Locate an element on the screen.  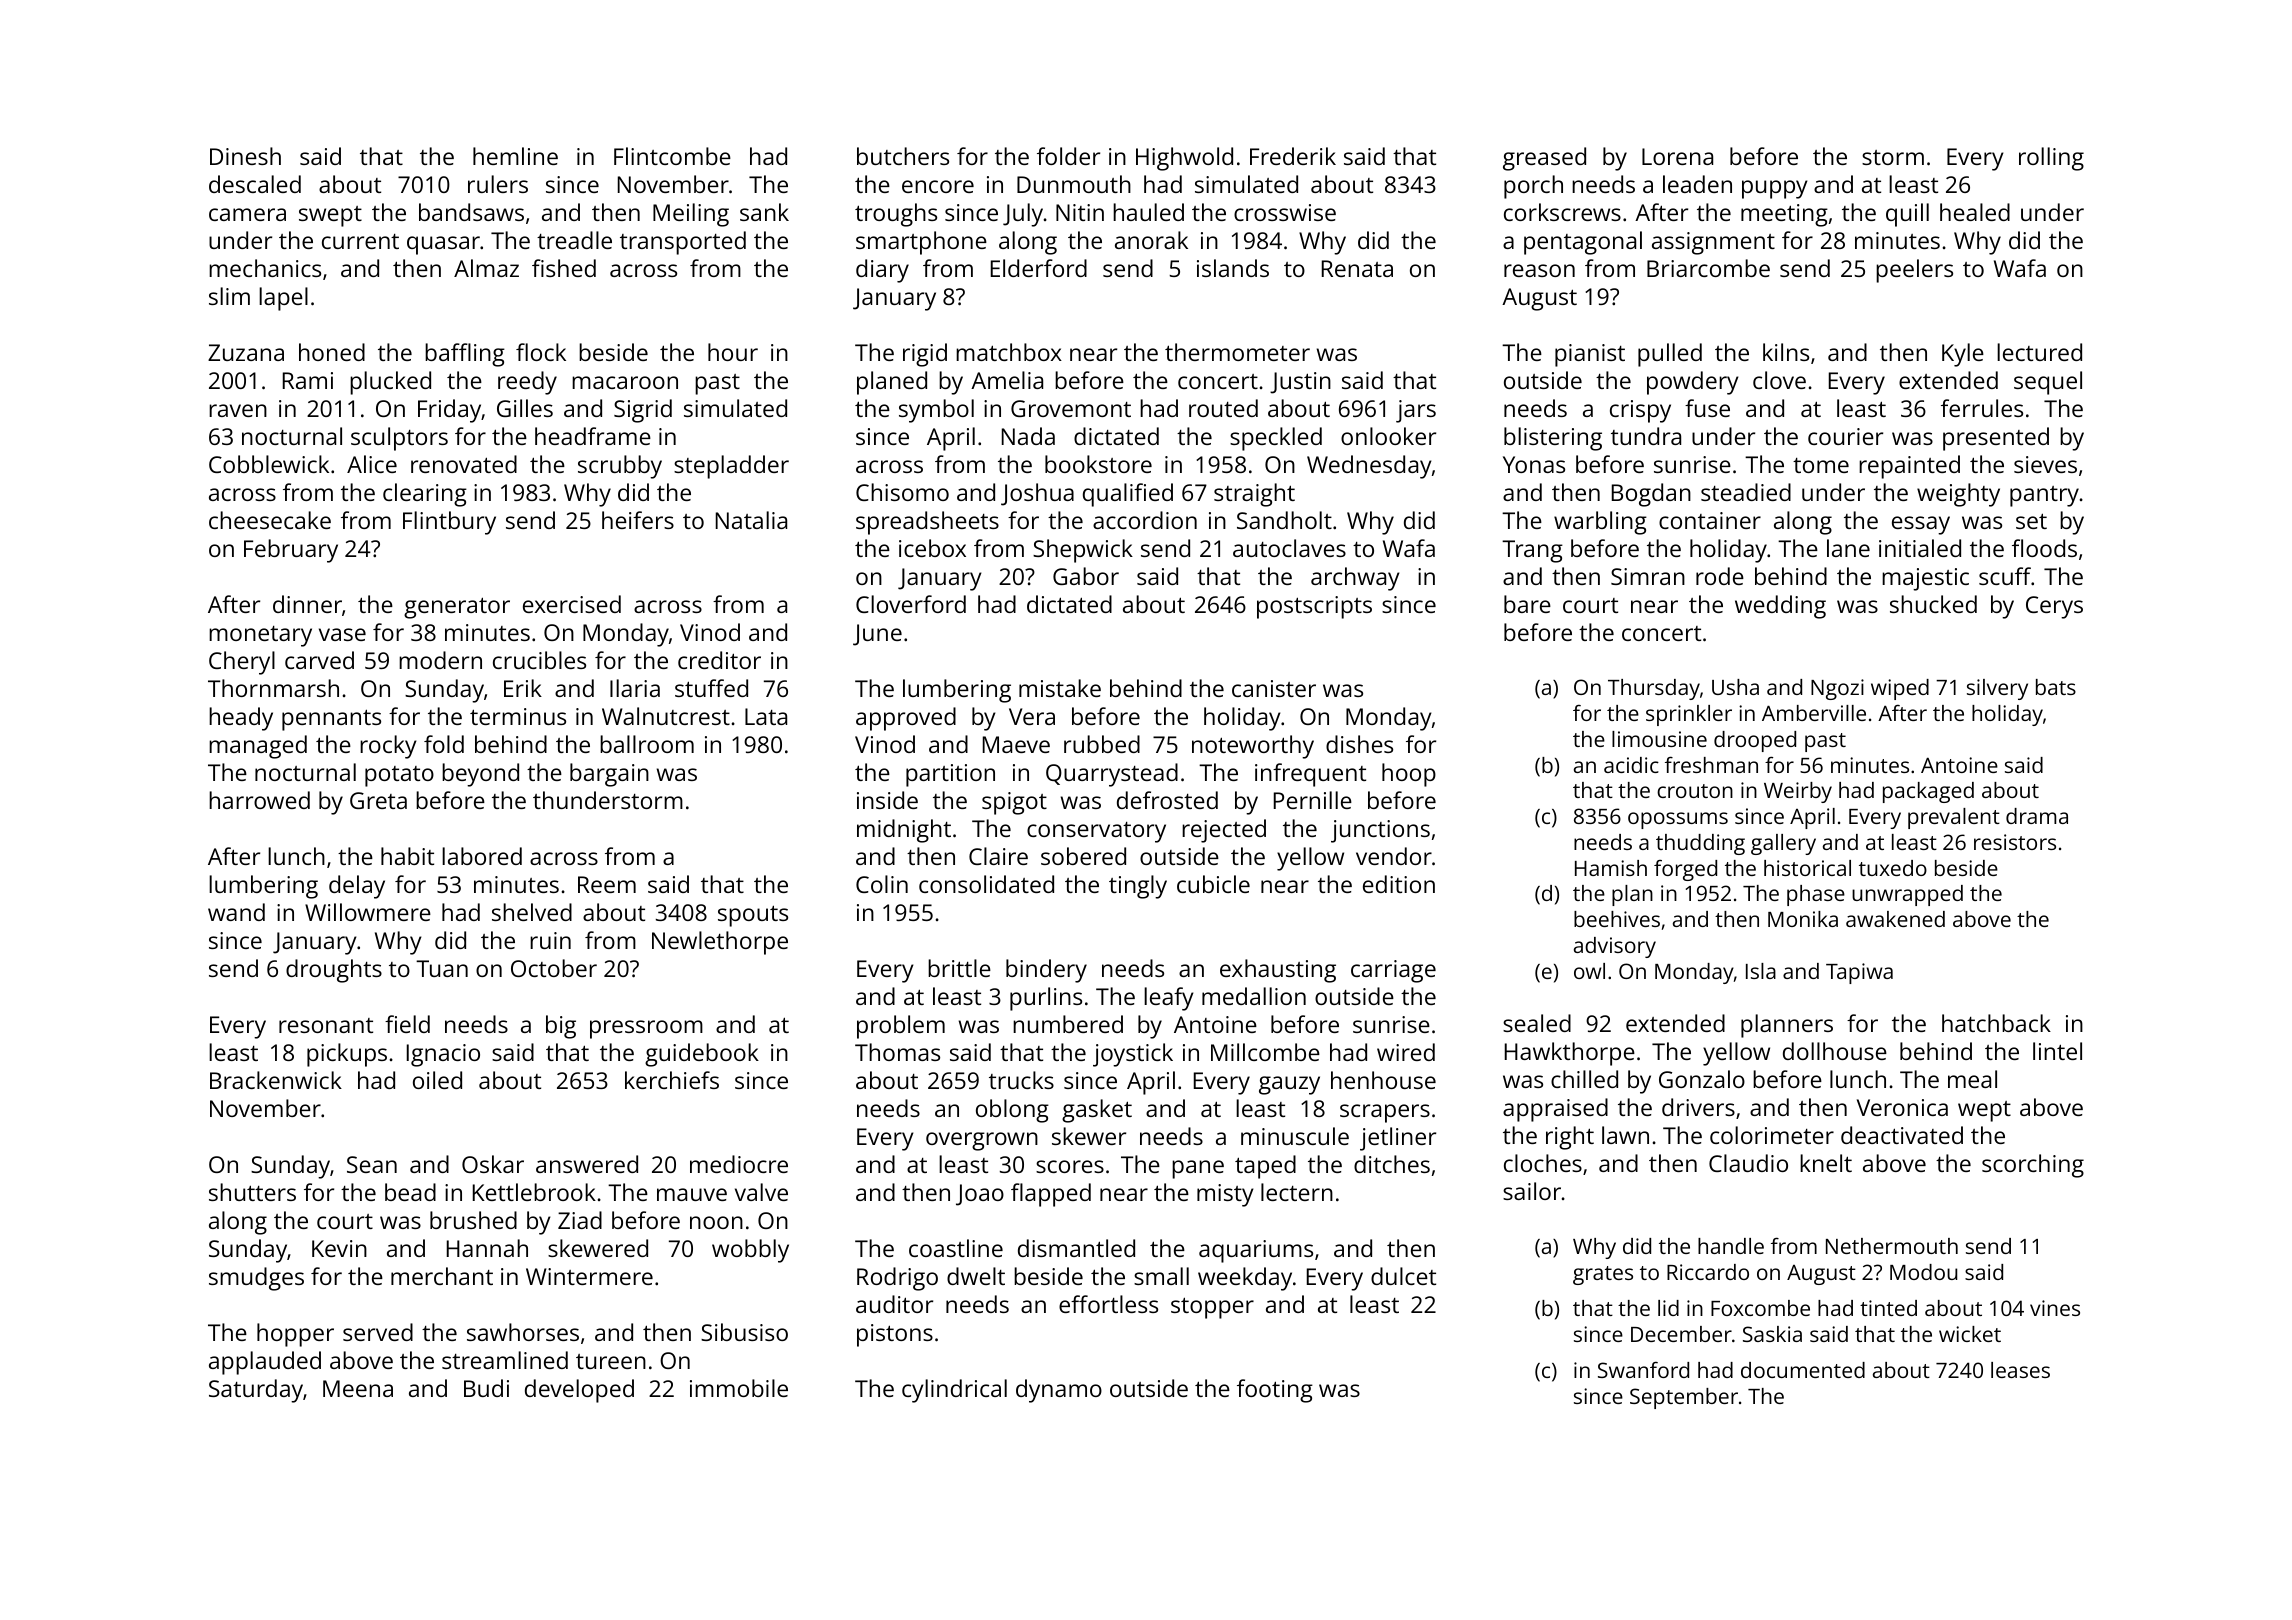
hemline is located at coordinates (515, 156).
